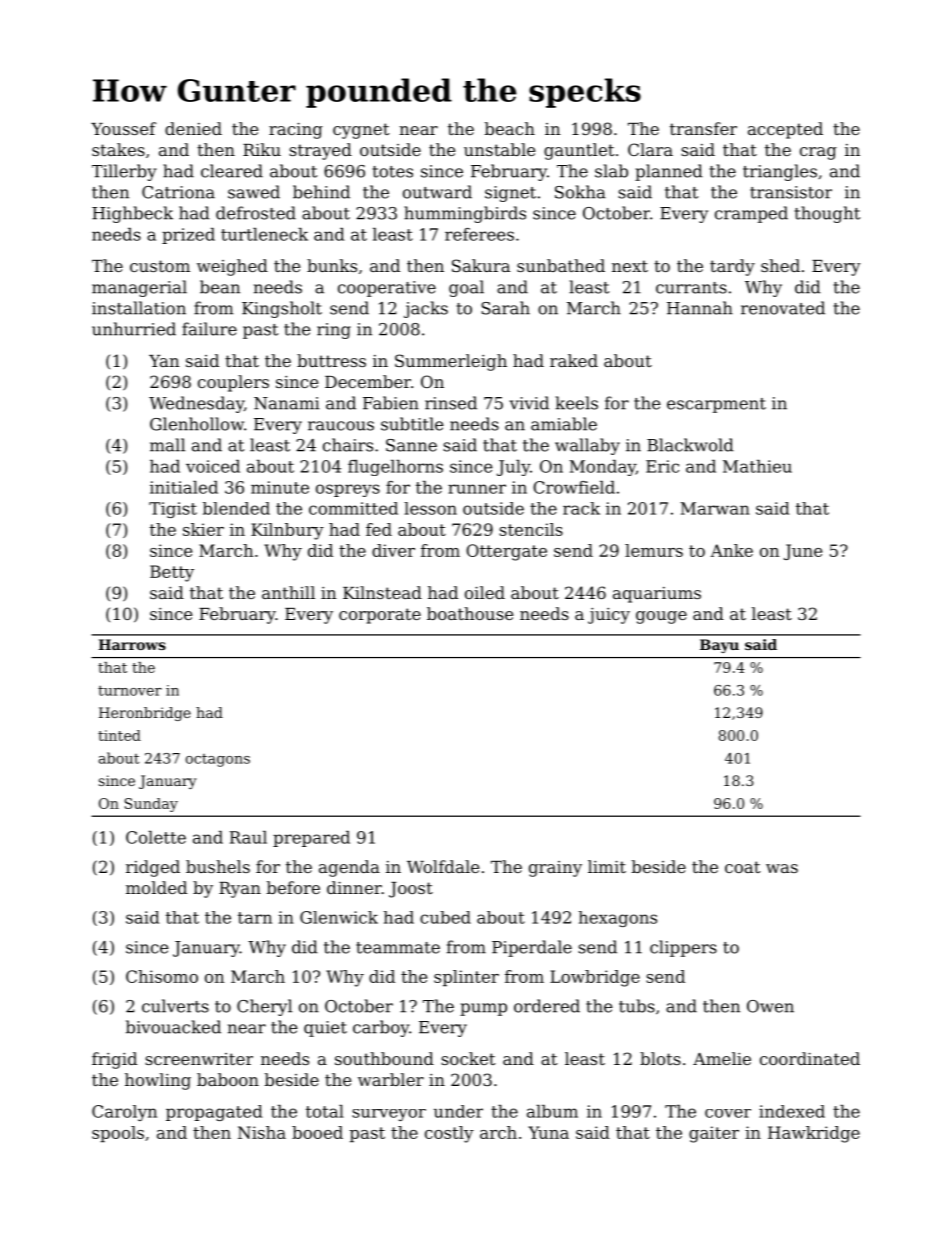 Image resolution: width=952 pixels, height=1233 pixels. Describe the element at coordinates (361, 131) in the screenshot. I see `cygnet` at that location.
